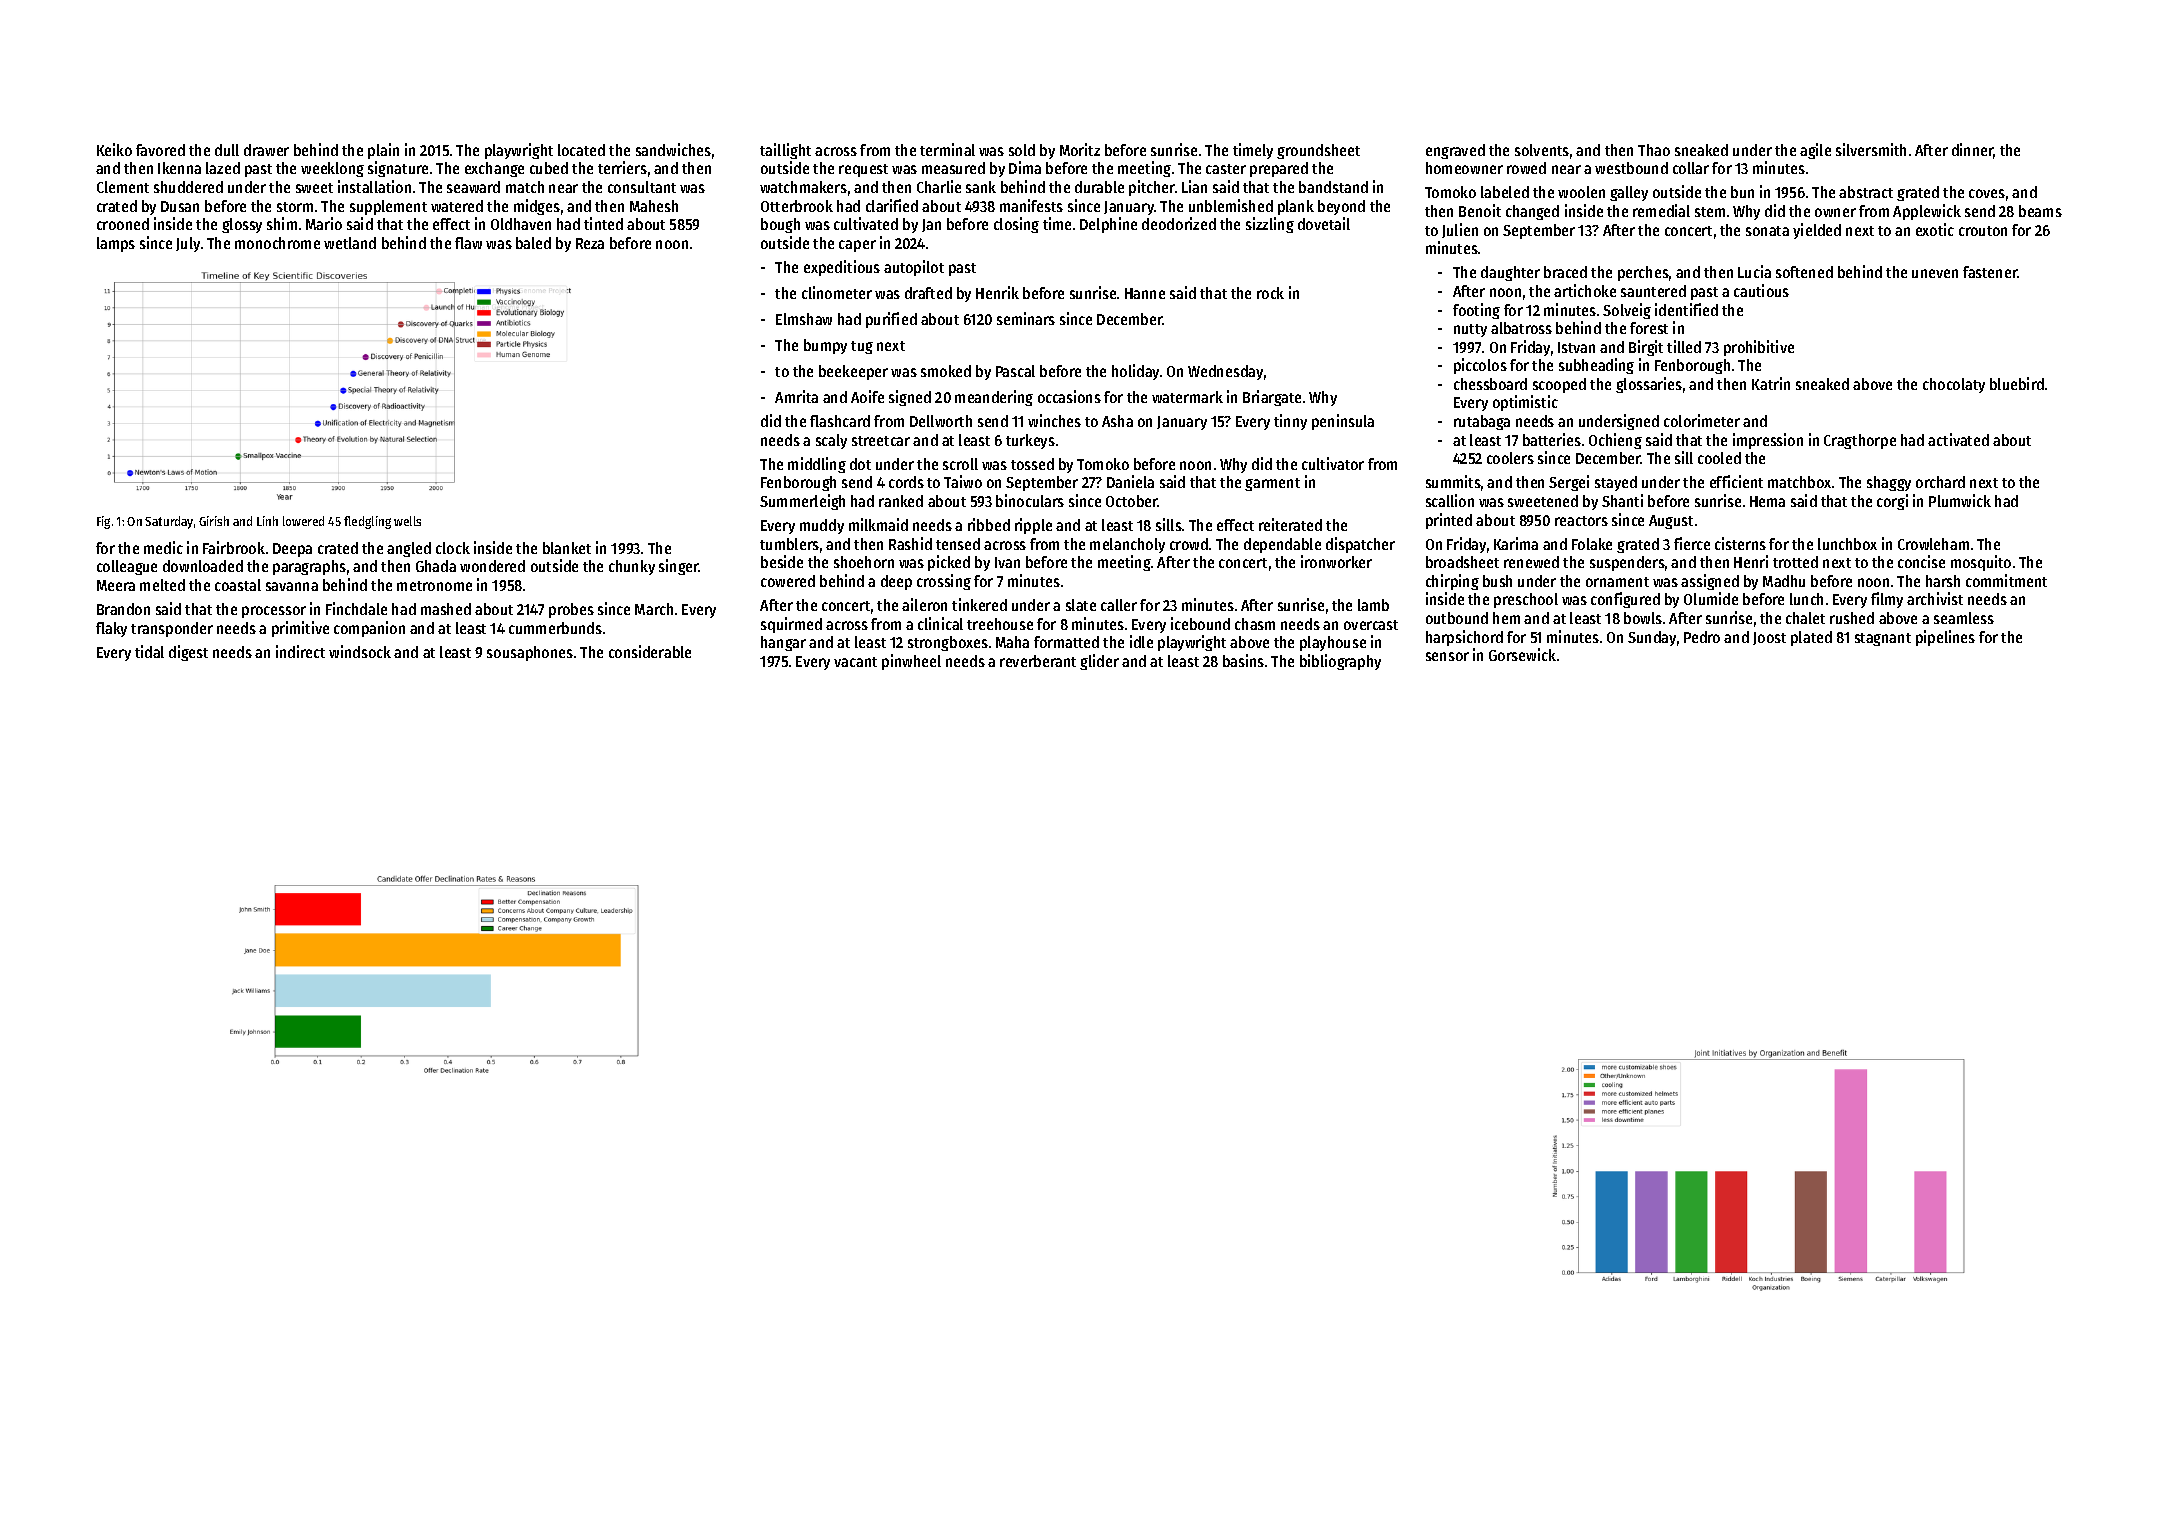 This image has height=1528, width=2160. I want to click on groundsheet, so click(1318, 151).
